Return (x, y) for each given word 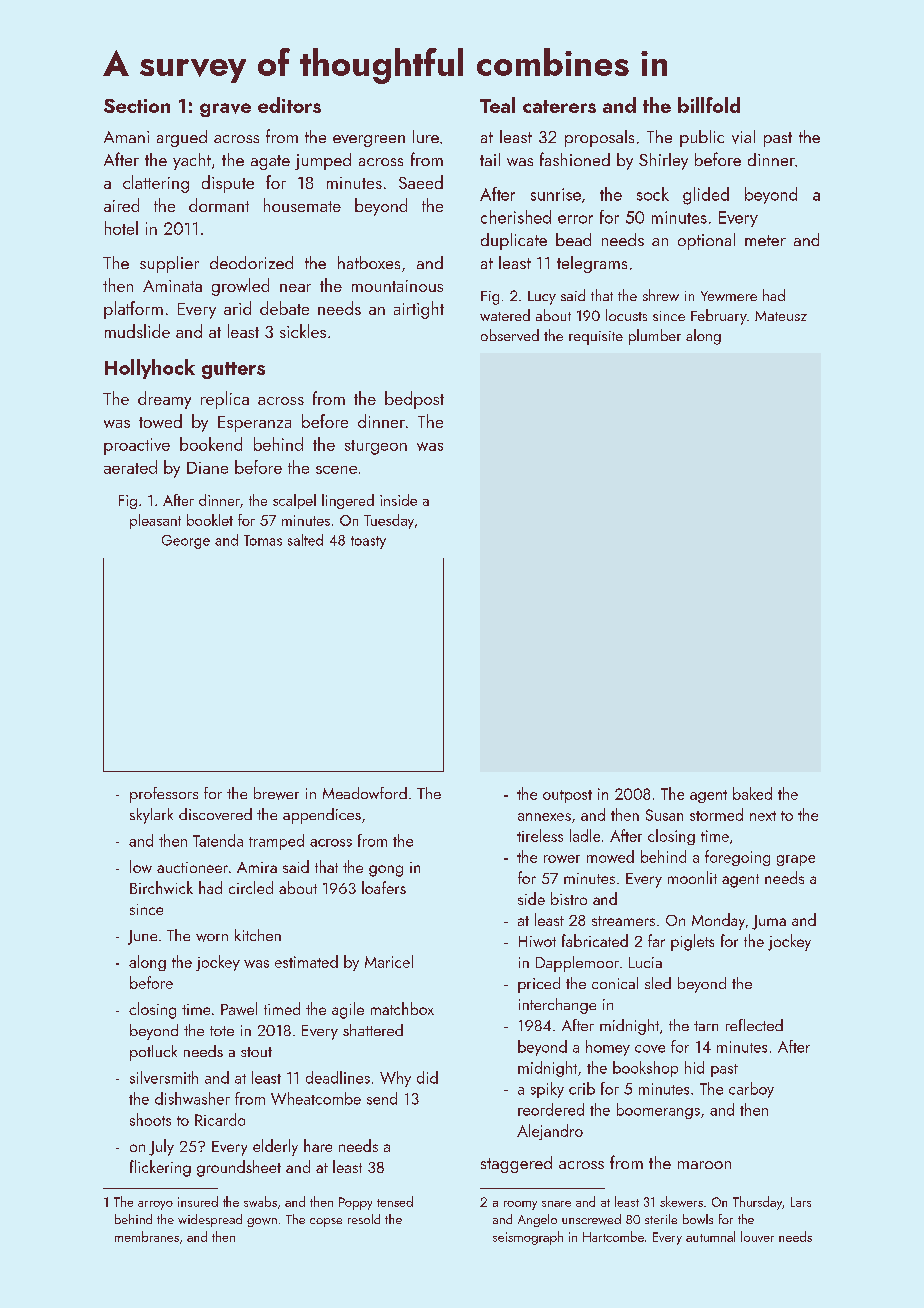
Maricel (389, 961)
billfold (709, 105)
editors (289, 105)
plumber (655, 337)
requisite (596, 338)
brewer (276, 793)
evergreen (369, 141)
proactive (137, 446)
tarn (706, 1026)
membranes (147, 1236)
